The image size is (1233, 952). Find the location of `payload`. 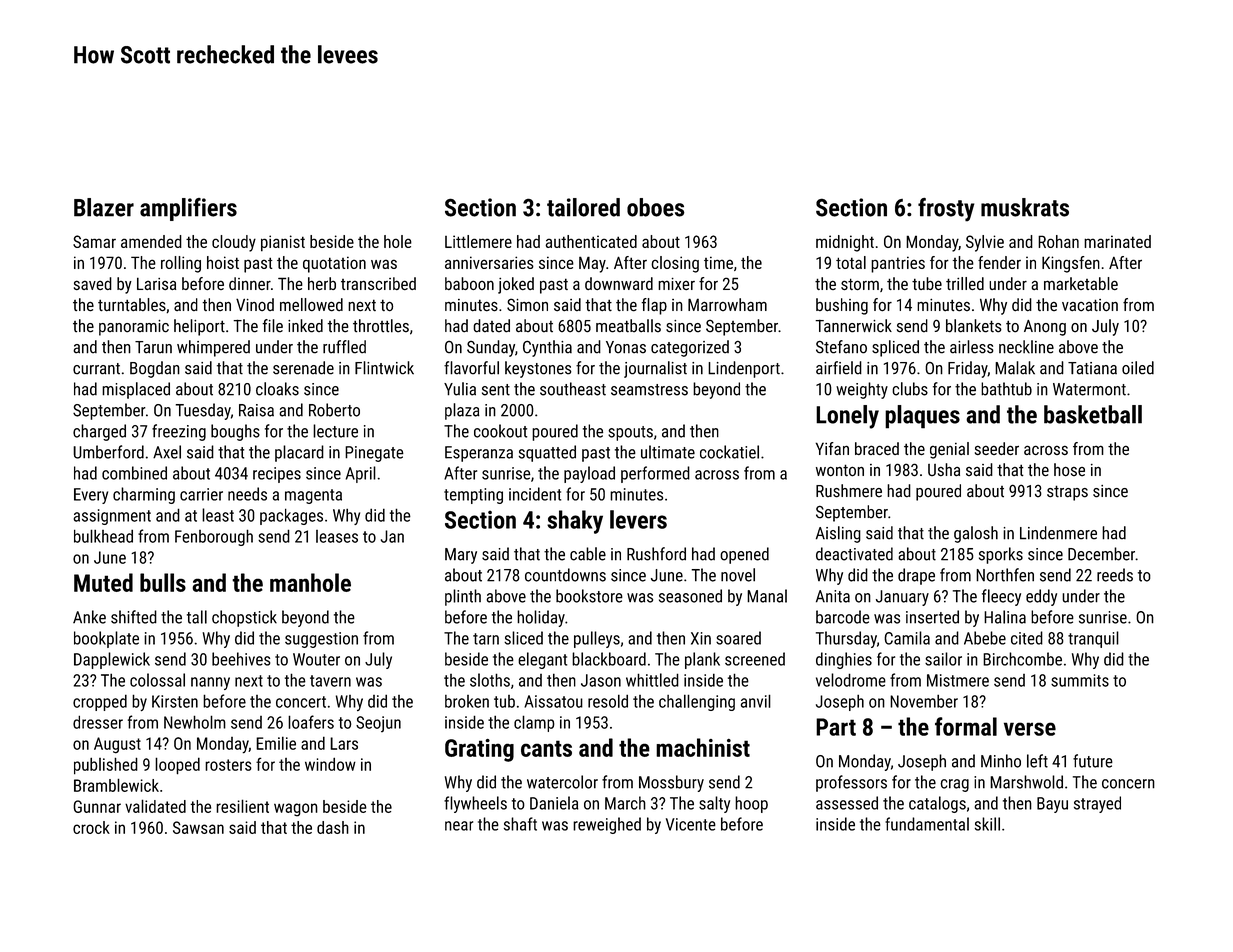

payload is located at coordinates (589, 474).
